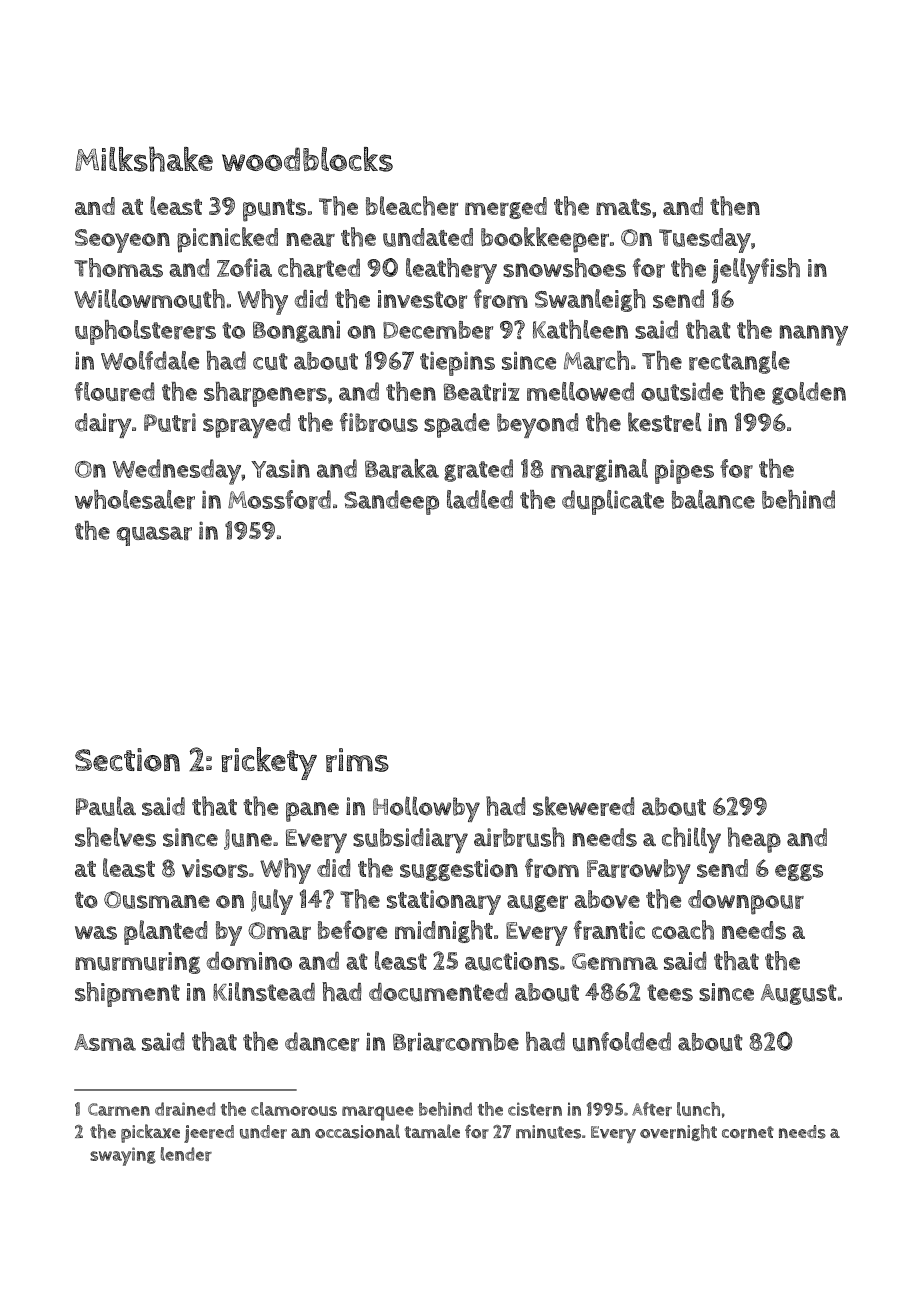 This screenshot has height=1311, width=924. Describe the element at coordinates (123, 1156) in the screenshot. I see `swaying` at that location.
